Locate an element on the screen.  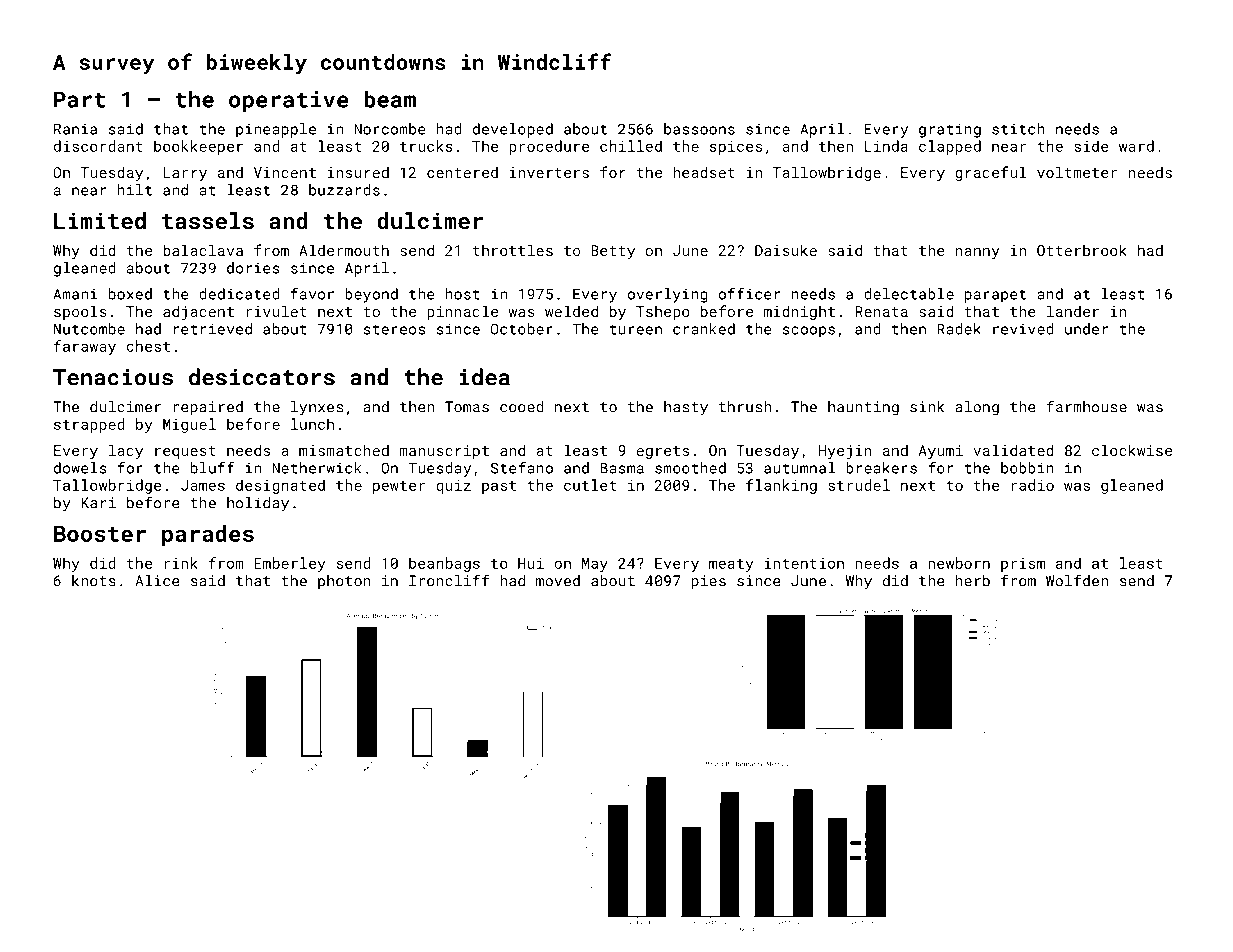
meaty is located at coordinates (731, 565).
